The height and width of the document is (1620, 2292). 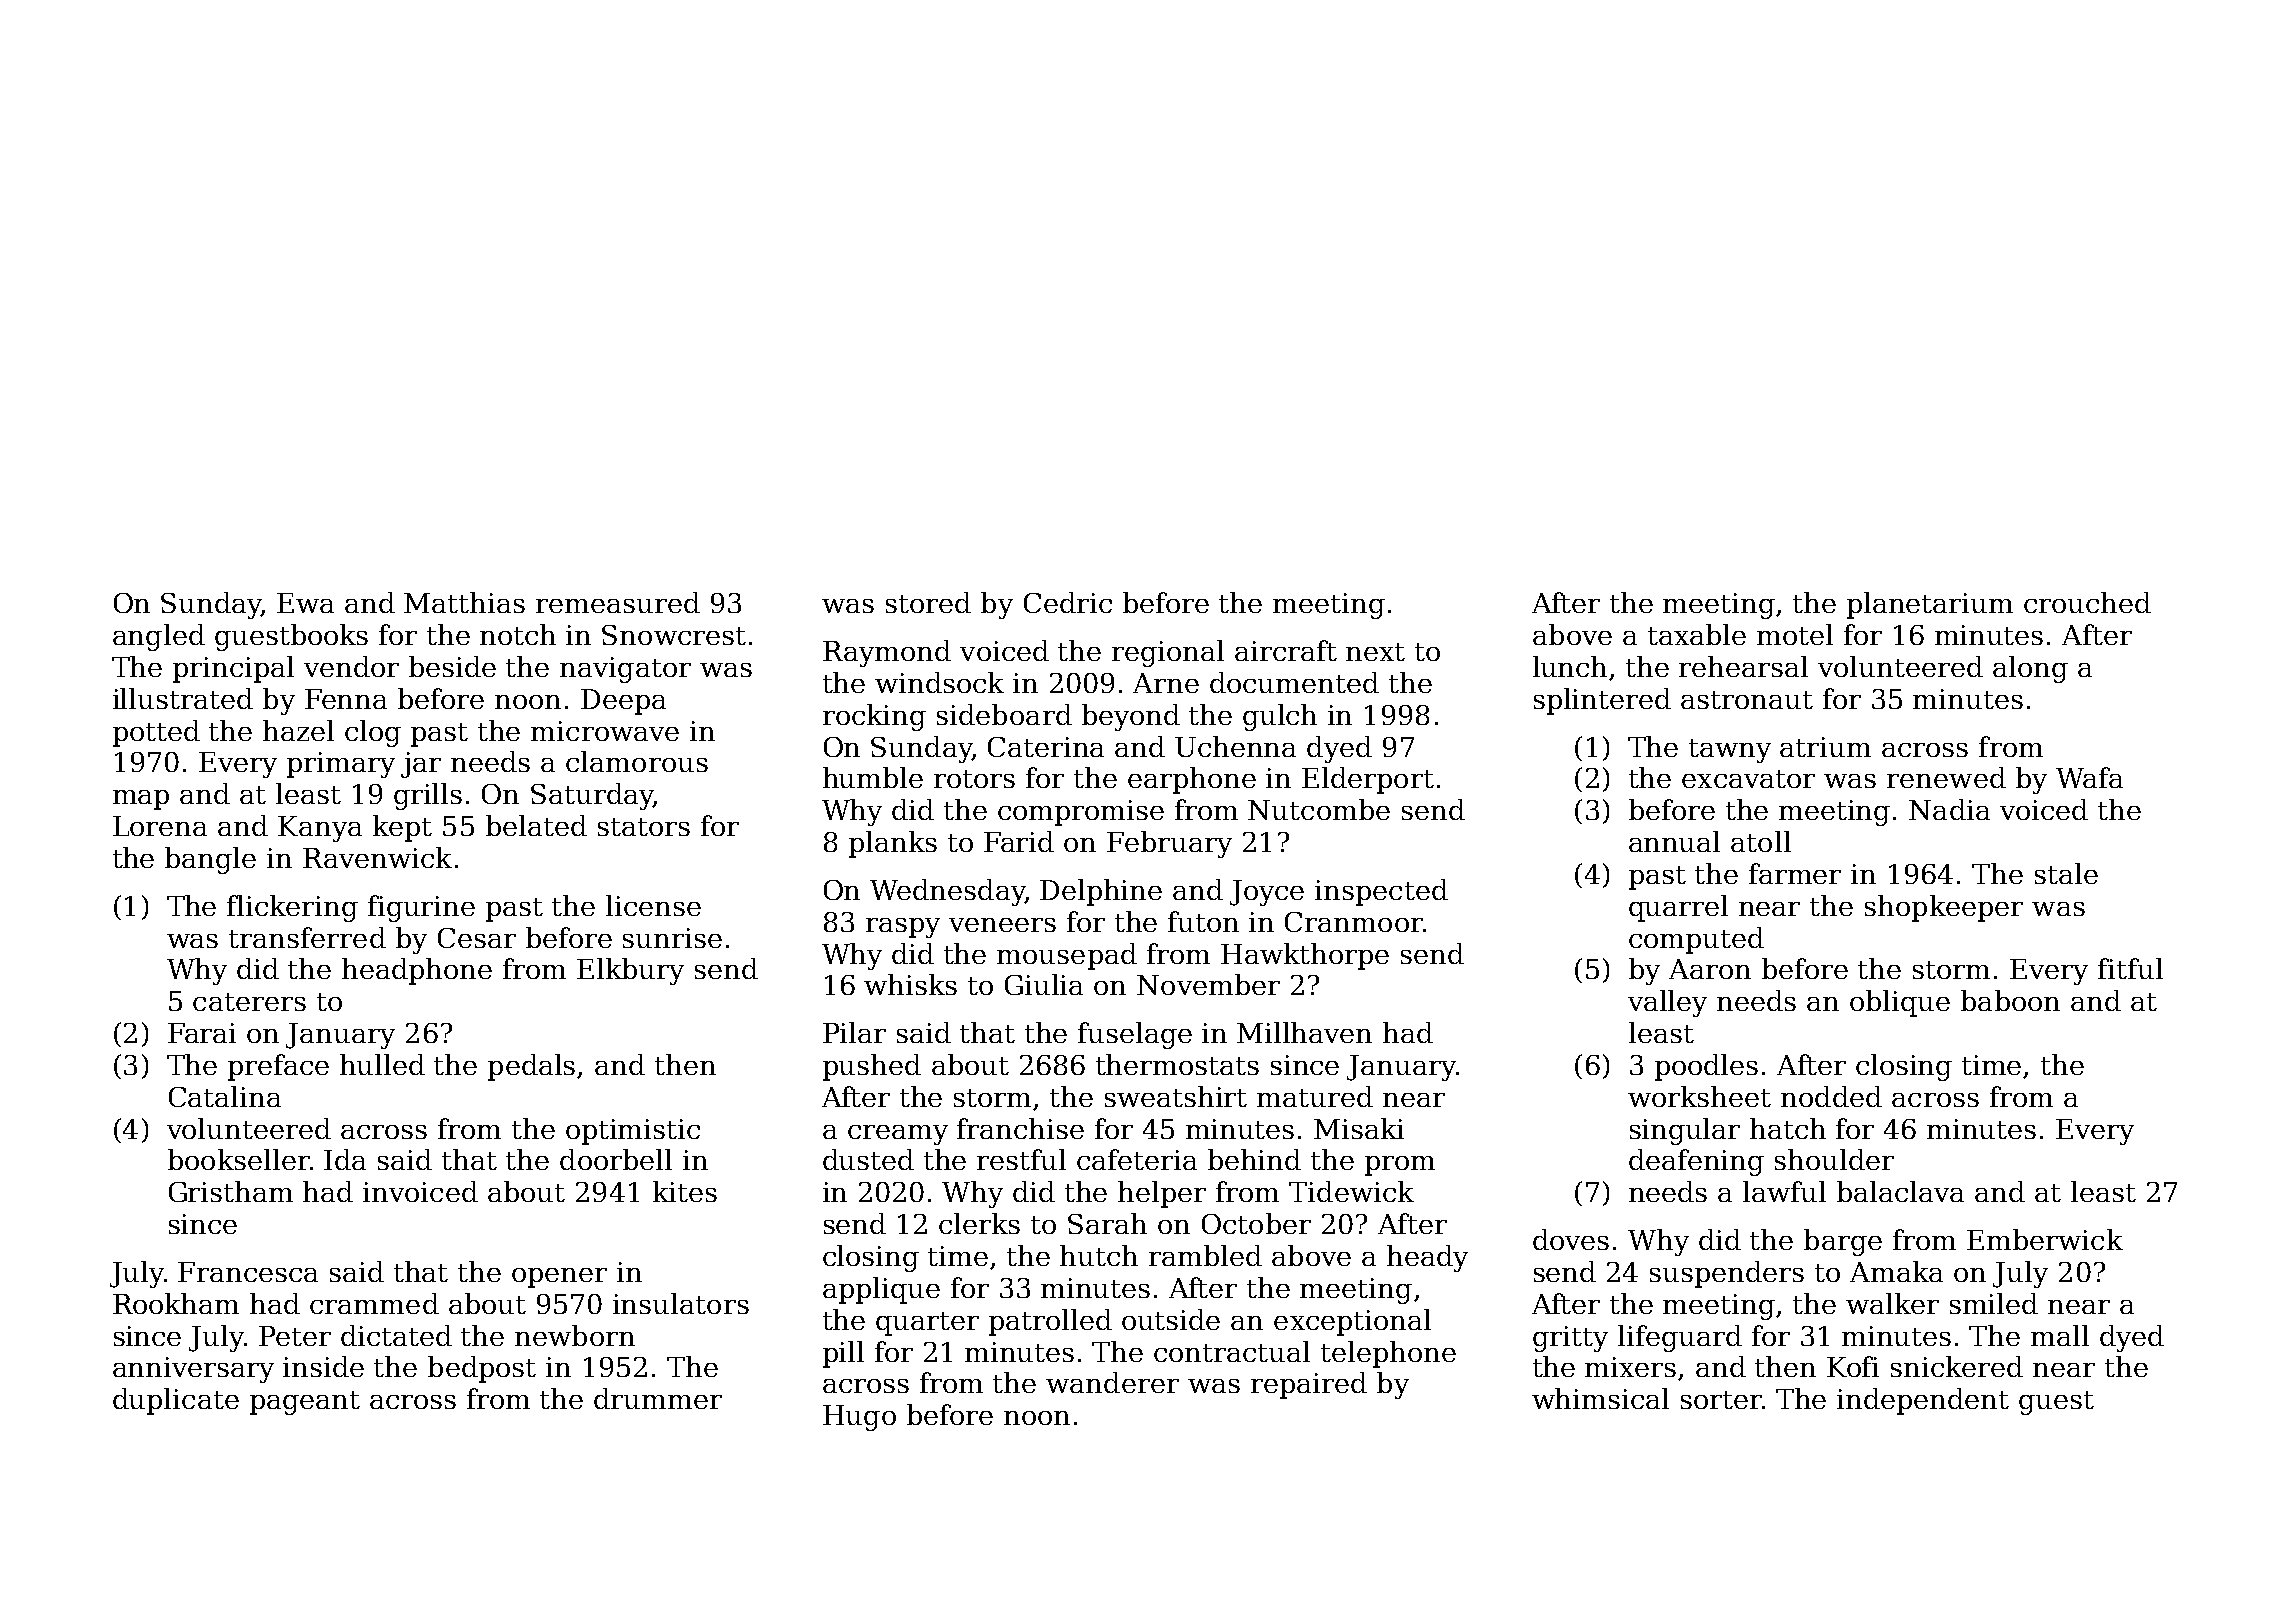 What do you see at coordinates (2030, 669) in the document?
I see `along` at bounding box center [2030, 669].
